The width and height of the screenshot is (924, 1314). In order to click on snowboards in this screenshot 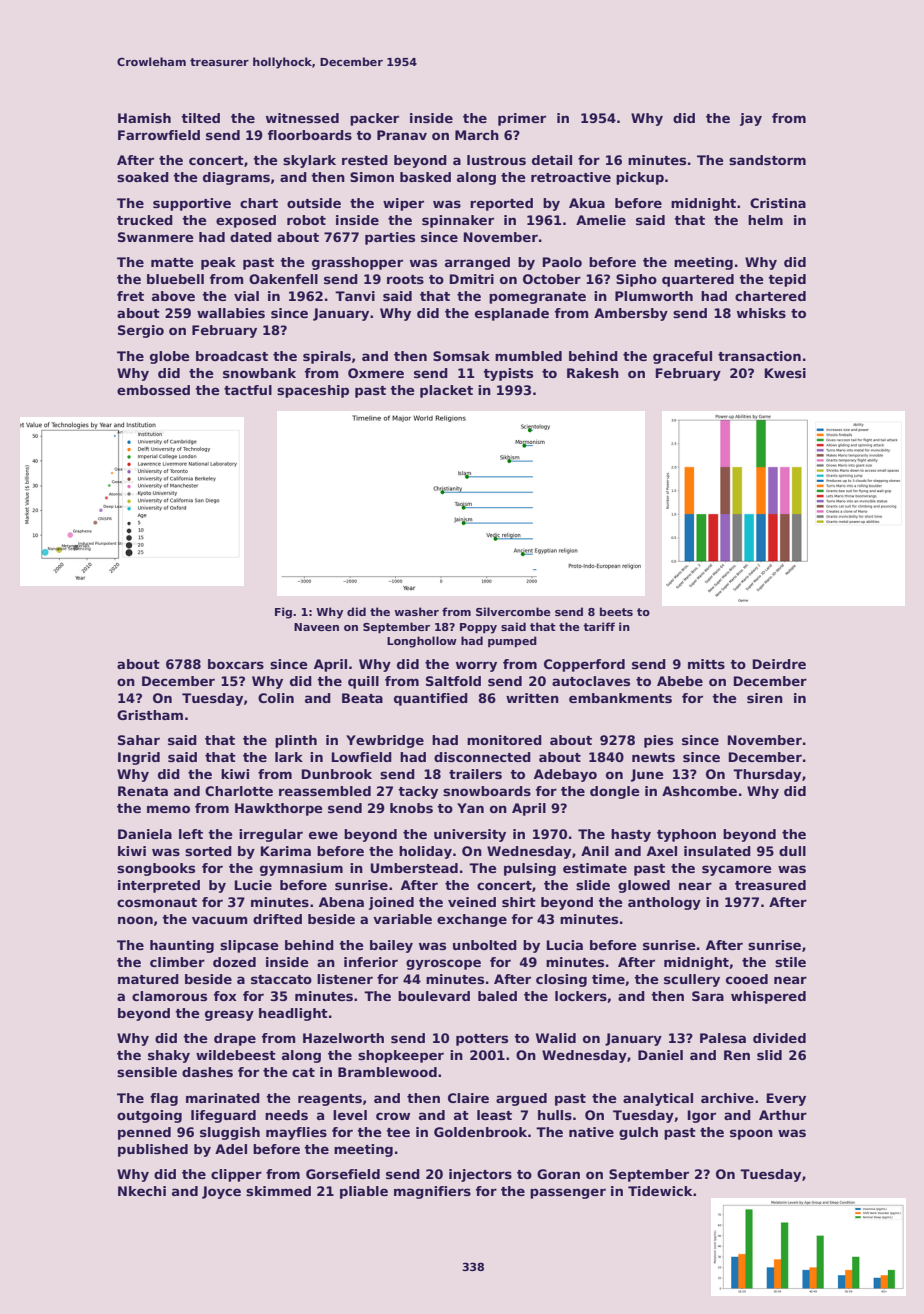, I will do `click(487, 791)`.
